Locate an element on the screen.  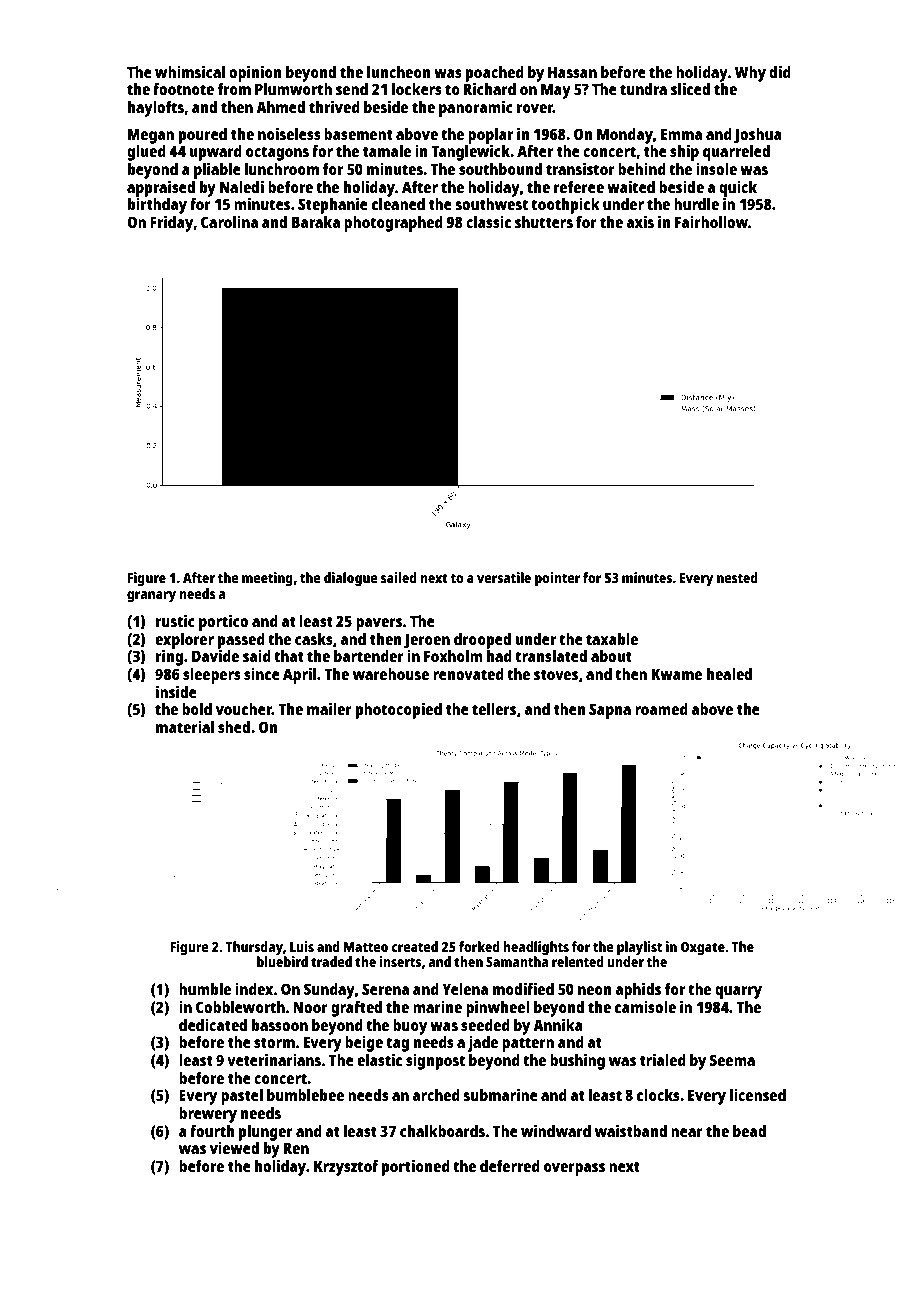
forked is located at coordinates (479, 946).
